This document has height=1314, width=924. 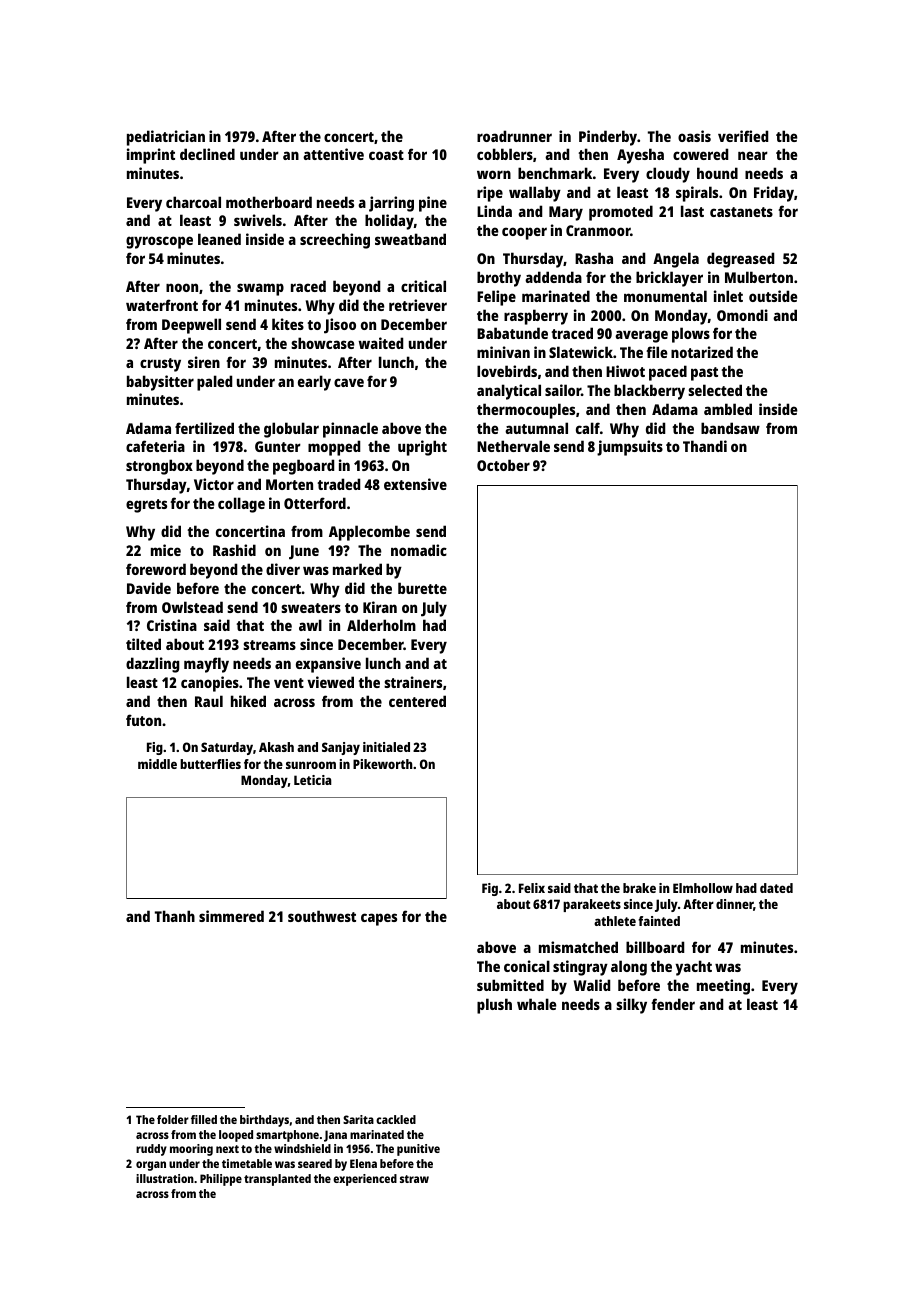 What do you see at coordinates (386, 155) in the document?
I see `coast` at bounding box center [386, 155].
